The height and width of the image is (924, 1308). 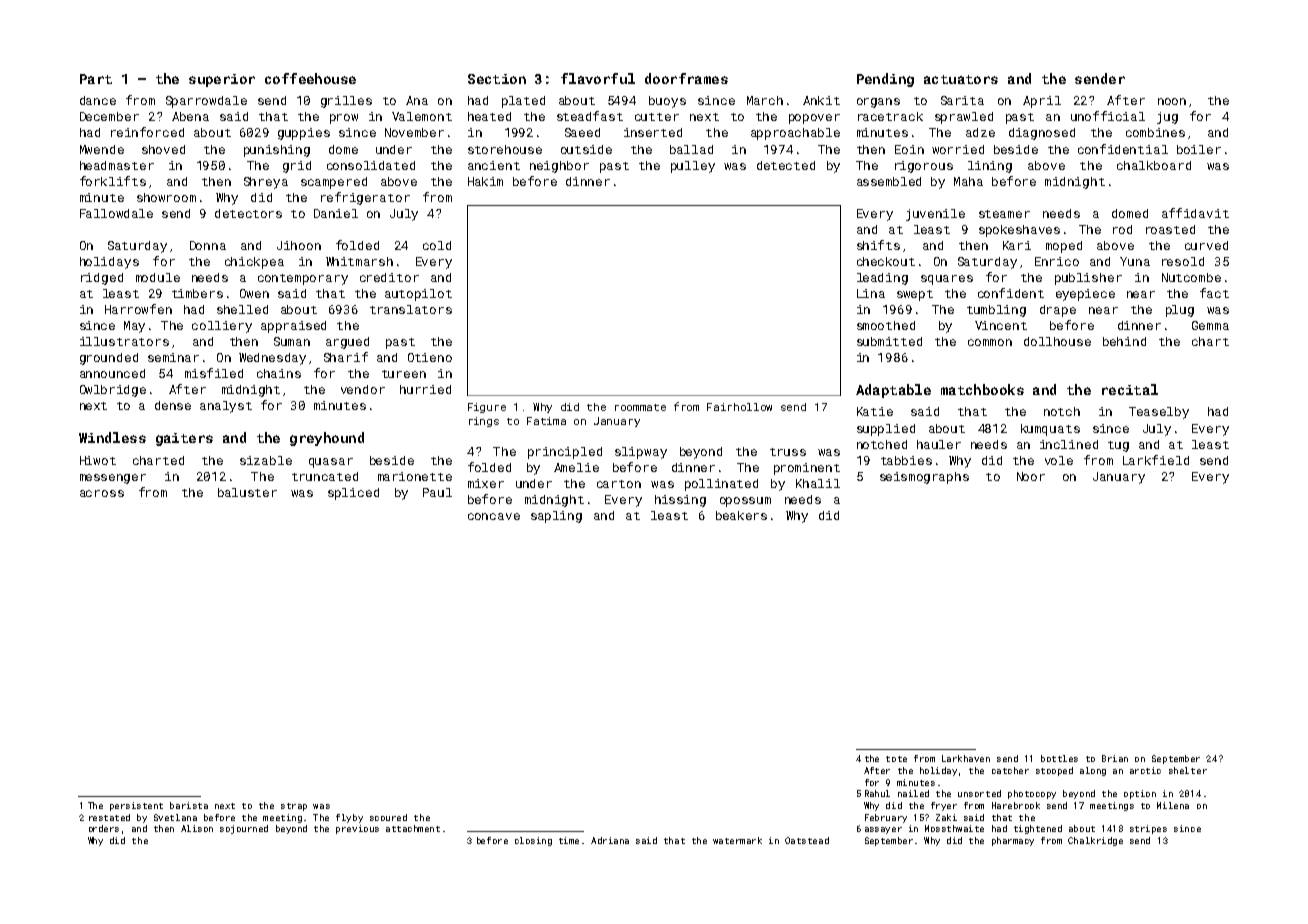 What do you see at coordinates (598, 78) in the image?
I see `flavorful` at bounding box center [598, 78].
